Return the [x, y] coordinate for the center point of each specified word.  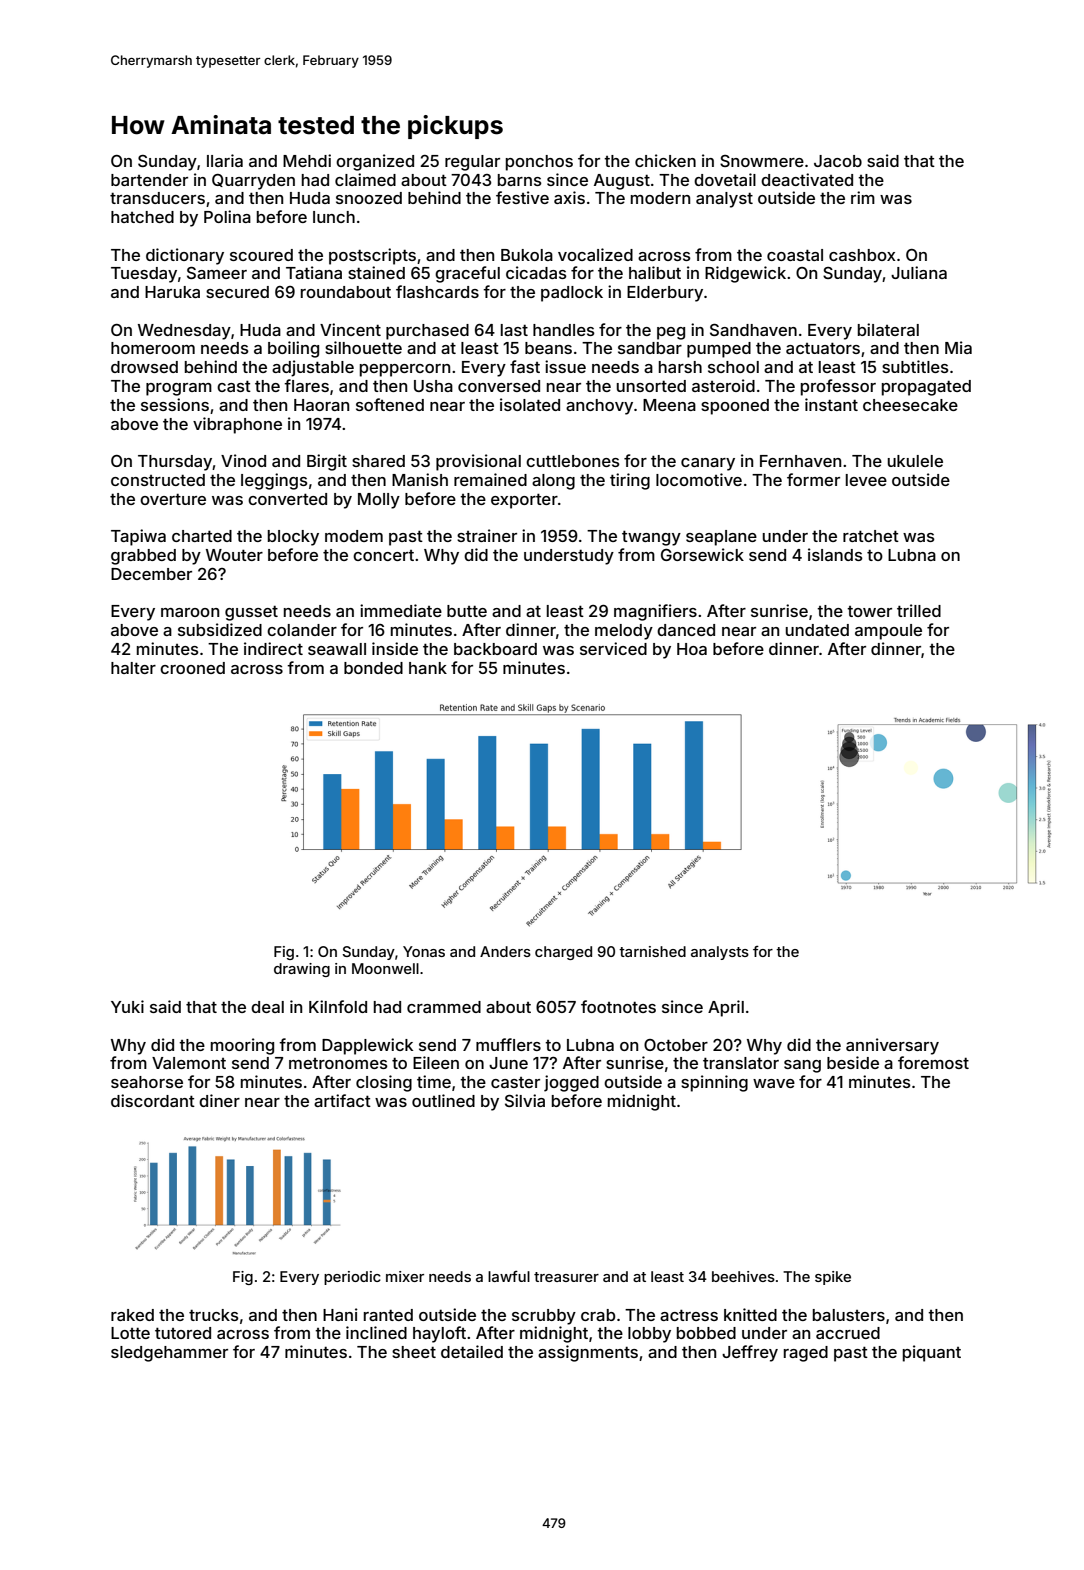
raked [132, 1315]
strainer [487, 535]
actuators [823, 348]
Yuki [127, 1006]
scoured [261, 255]
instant [831, 404]
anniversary [892, 1046]
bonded [373, 668]
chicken [665, 160]
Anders [505, 951]
